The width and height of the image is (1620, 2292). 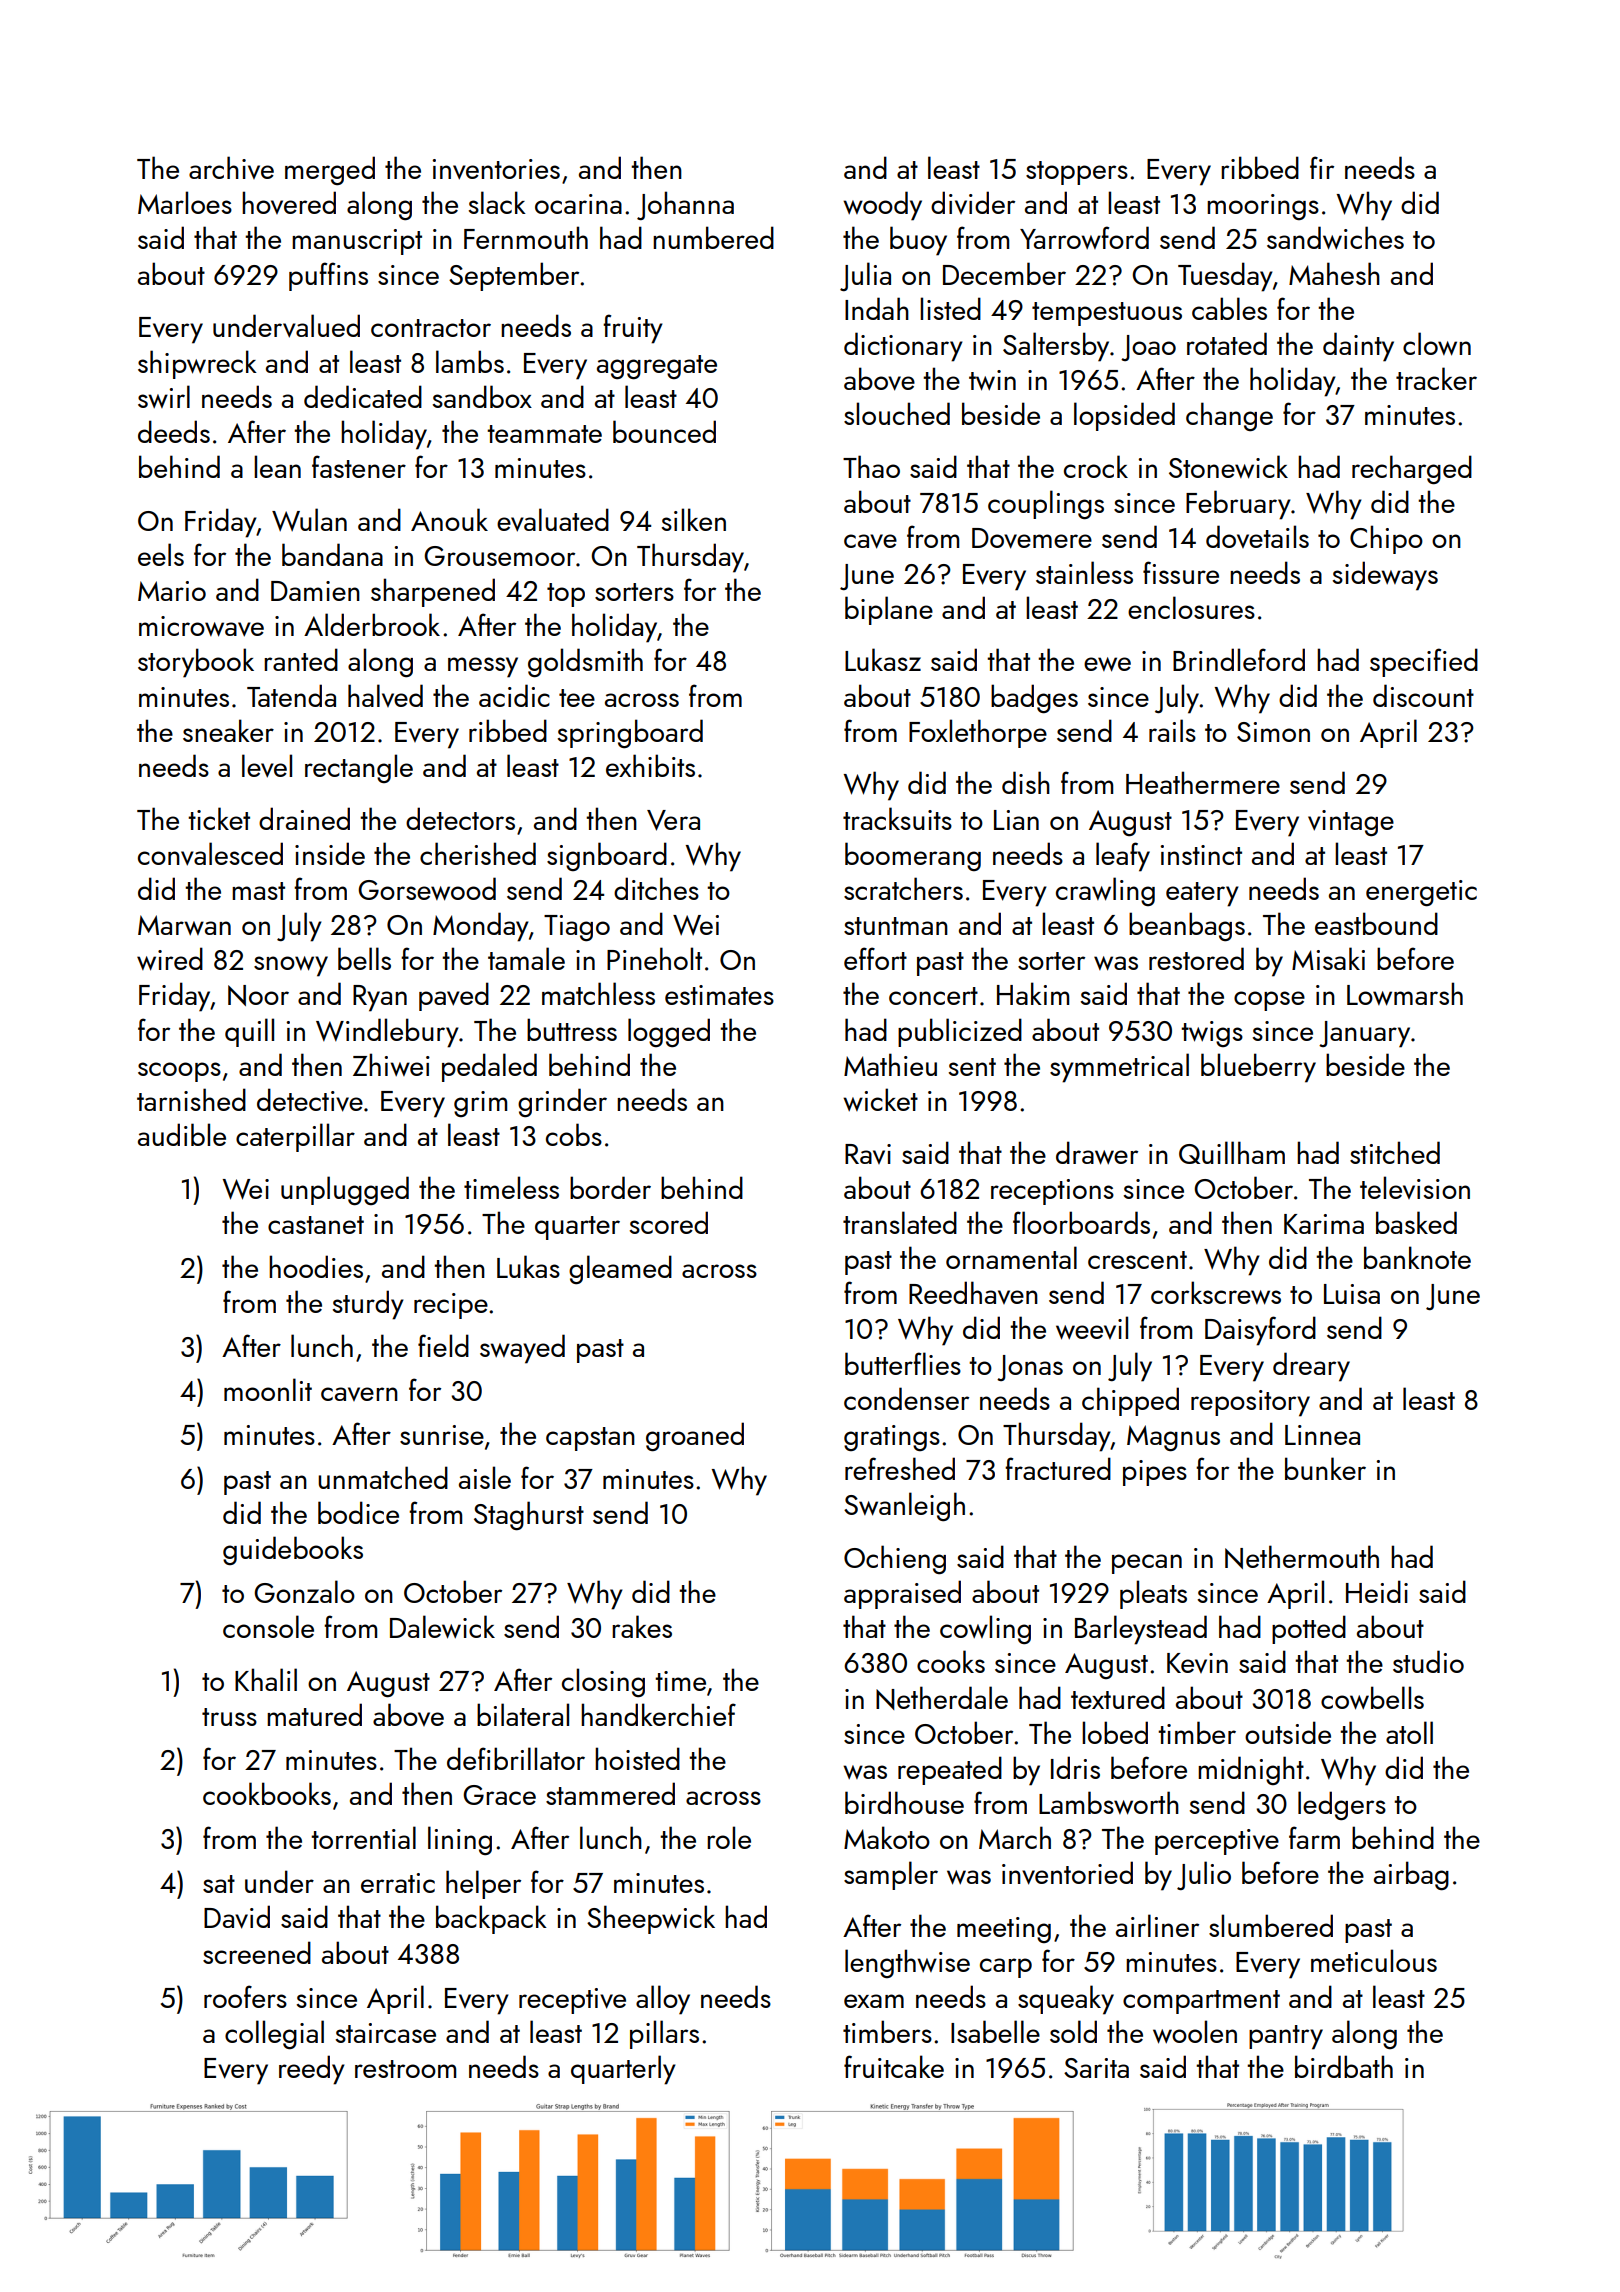 I want to click on helper, so click(x=483, y=1884).
